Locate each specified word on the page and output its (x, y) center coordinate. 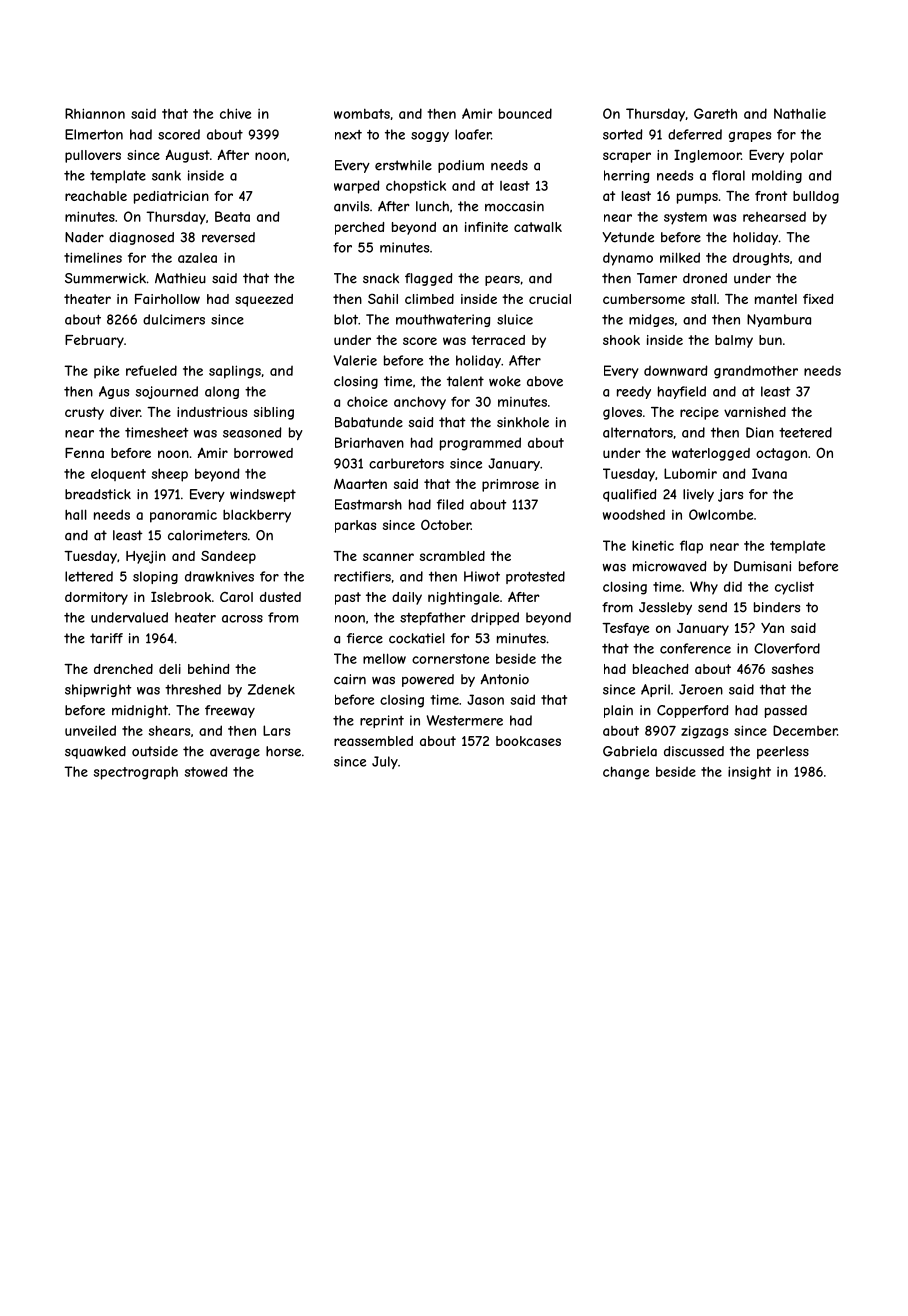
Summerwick (105, 278)
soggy (430, 137)
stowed (206, 771)
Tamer (657, 278)
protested (535, 577)
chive (235, 113)
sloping (155, 577)
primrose (510, 485)
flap (691, 547)
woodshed (634, 515)
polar (807, 156)
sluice (515, 319)
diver (125, 412)
